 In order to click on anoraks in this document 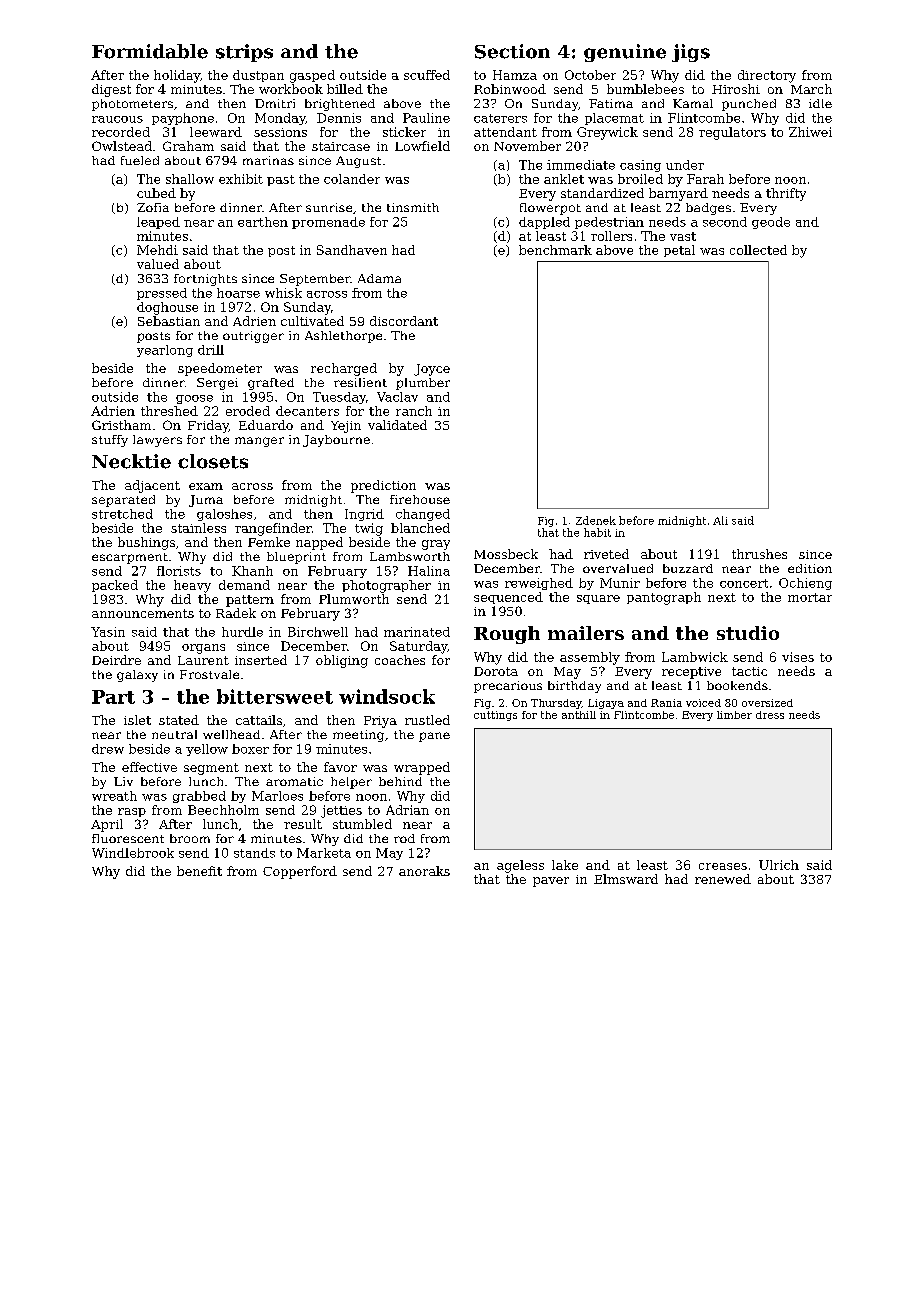, I will do `click(424, 871)`.
